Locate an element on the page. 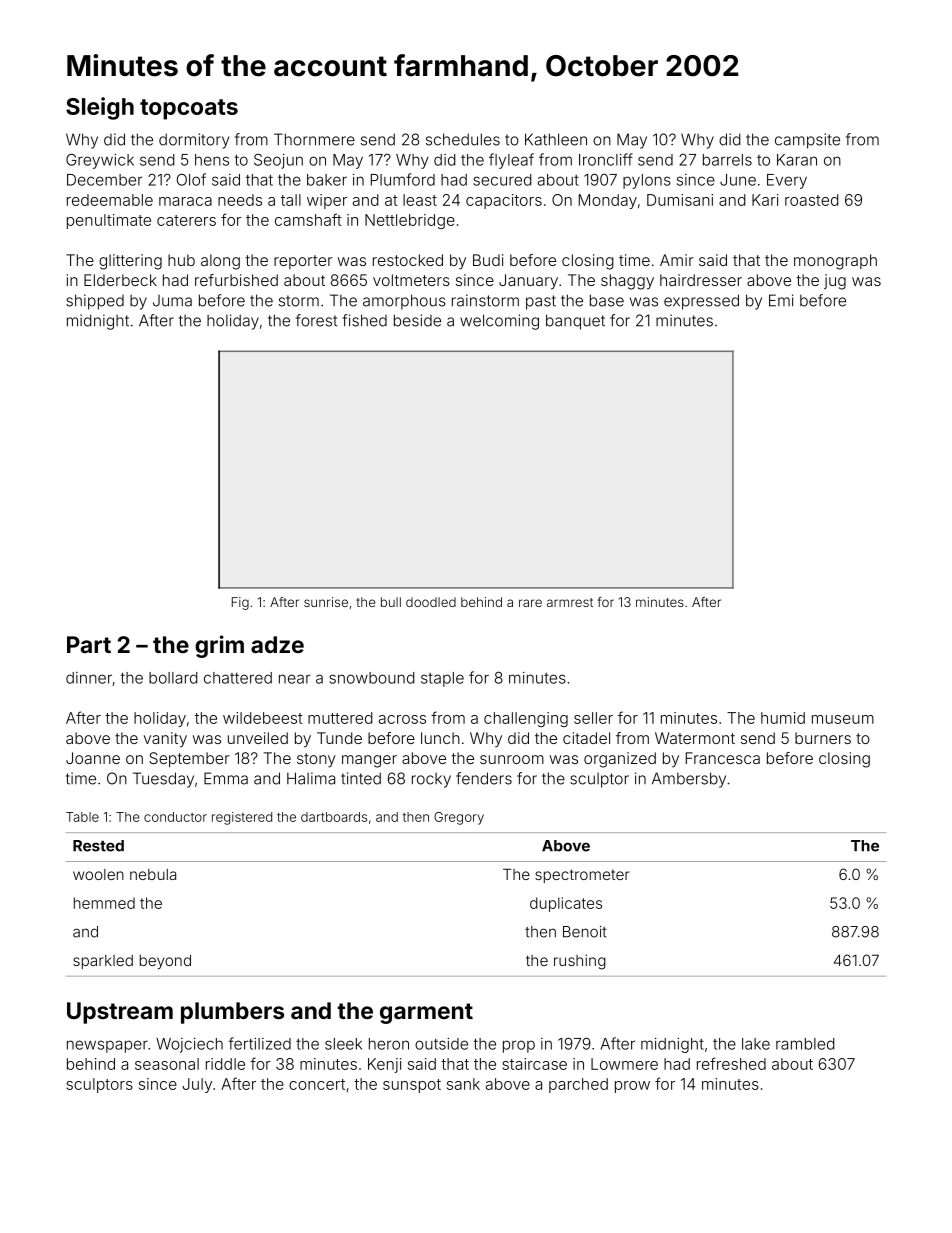  tall is located at coordinates (291, 200).
